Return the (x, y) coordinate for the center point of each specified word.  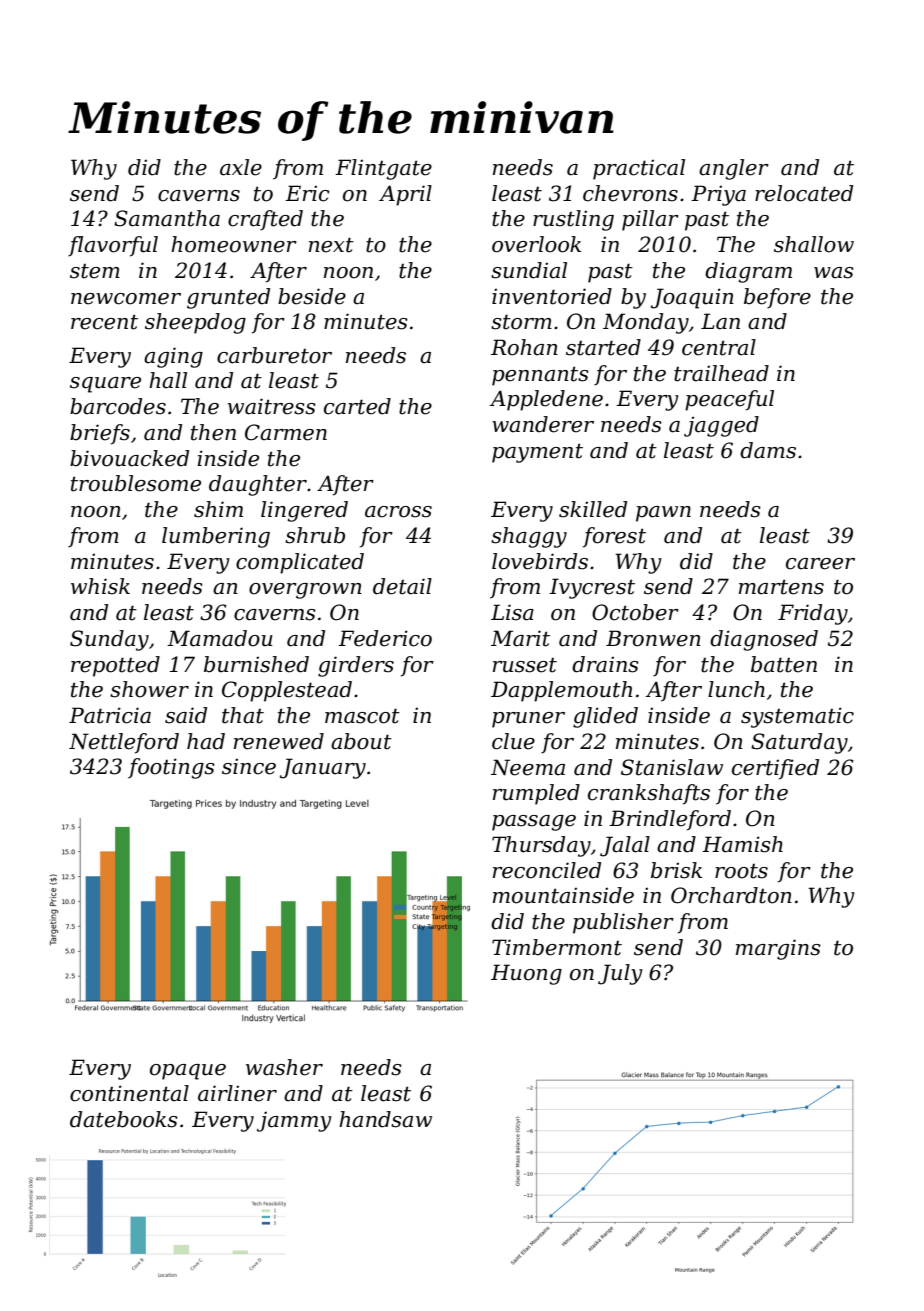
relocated (804, 193)
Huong (526, 974)
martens (781, 587)
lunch (736, 689)
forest (614, 537)
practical (639, 169)
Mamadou (220, 638)
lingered (304, 511)
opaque (188, 1072)
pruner (528, 720)
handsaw (385, 1119)
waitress (272, 406)
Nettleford (124, 743)
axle (241, 167)
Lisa (512, 612)
